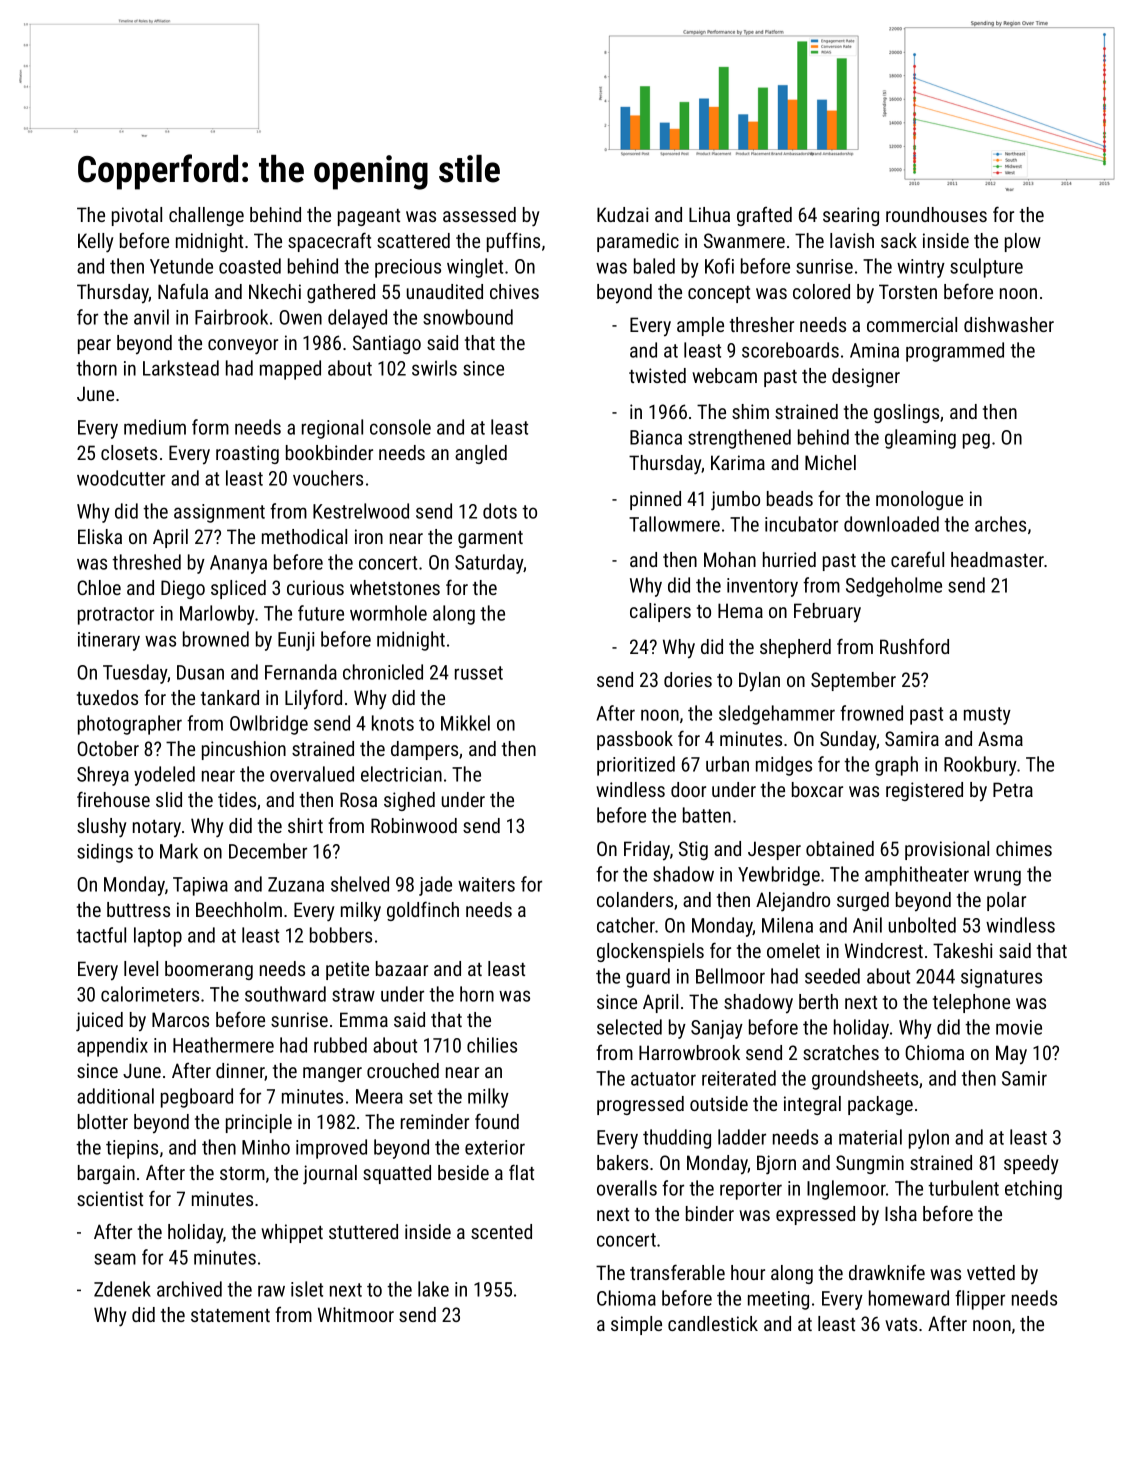 This screenshot has width=1145, height=1482. I want to click on chilies, so click(492, 1045).
